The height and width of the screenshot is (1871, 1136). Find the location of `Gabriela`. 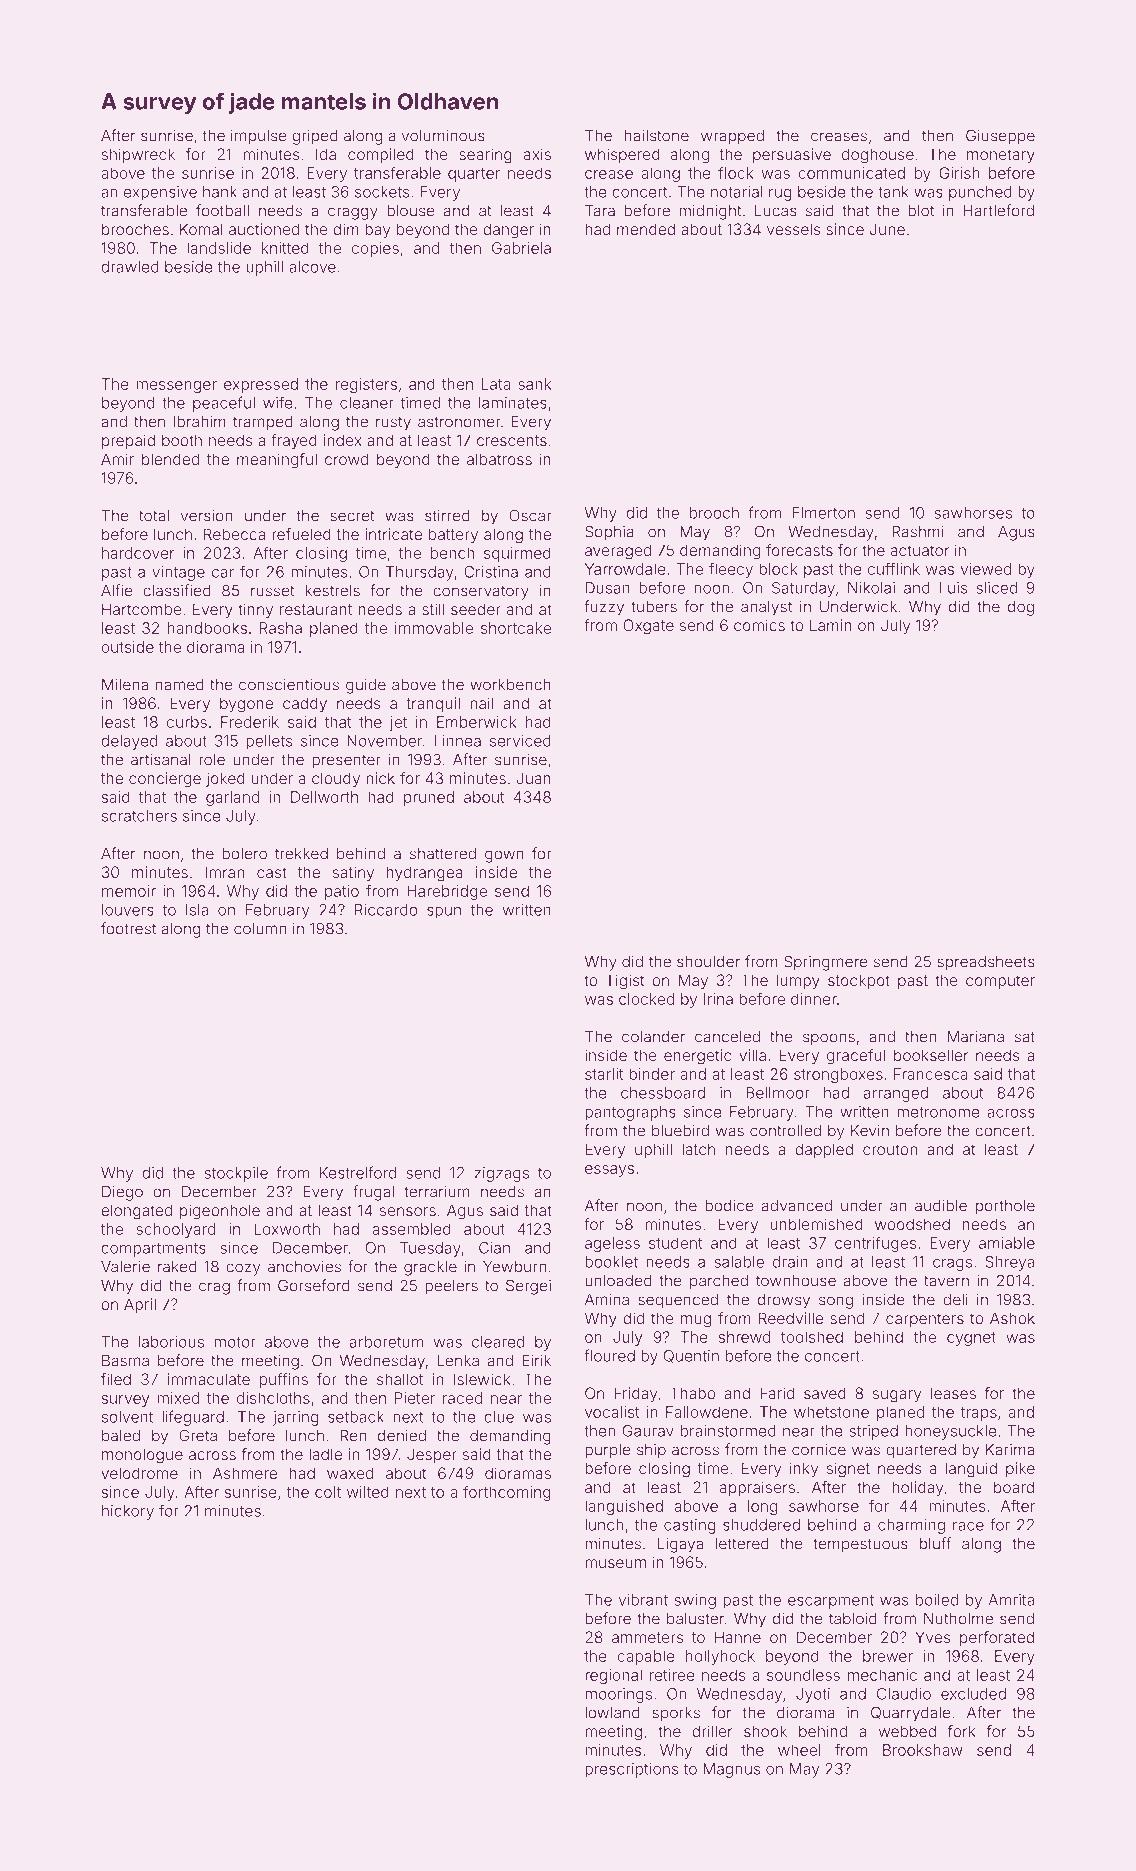

Gabriela is located at coordinates (521, 248).
